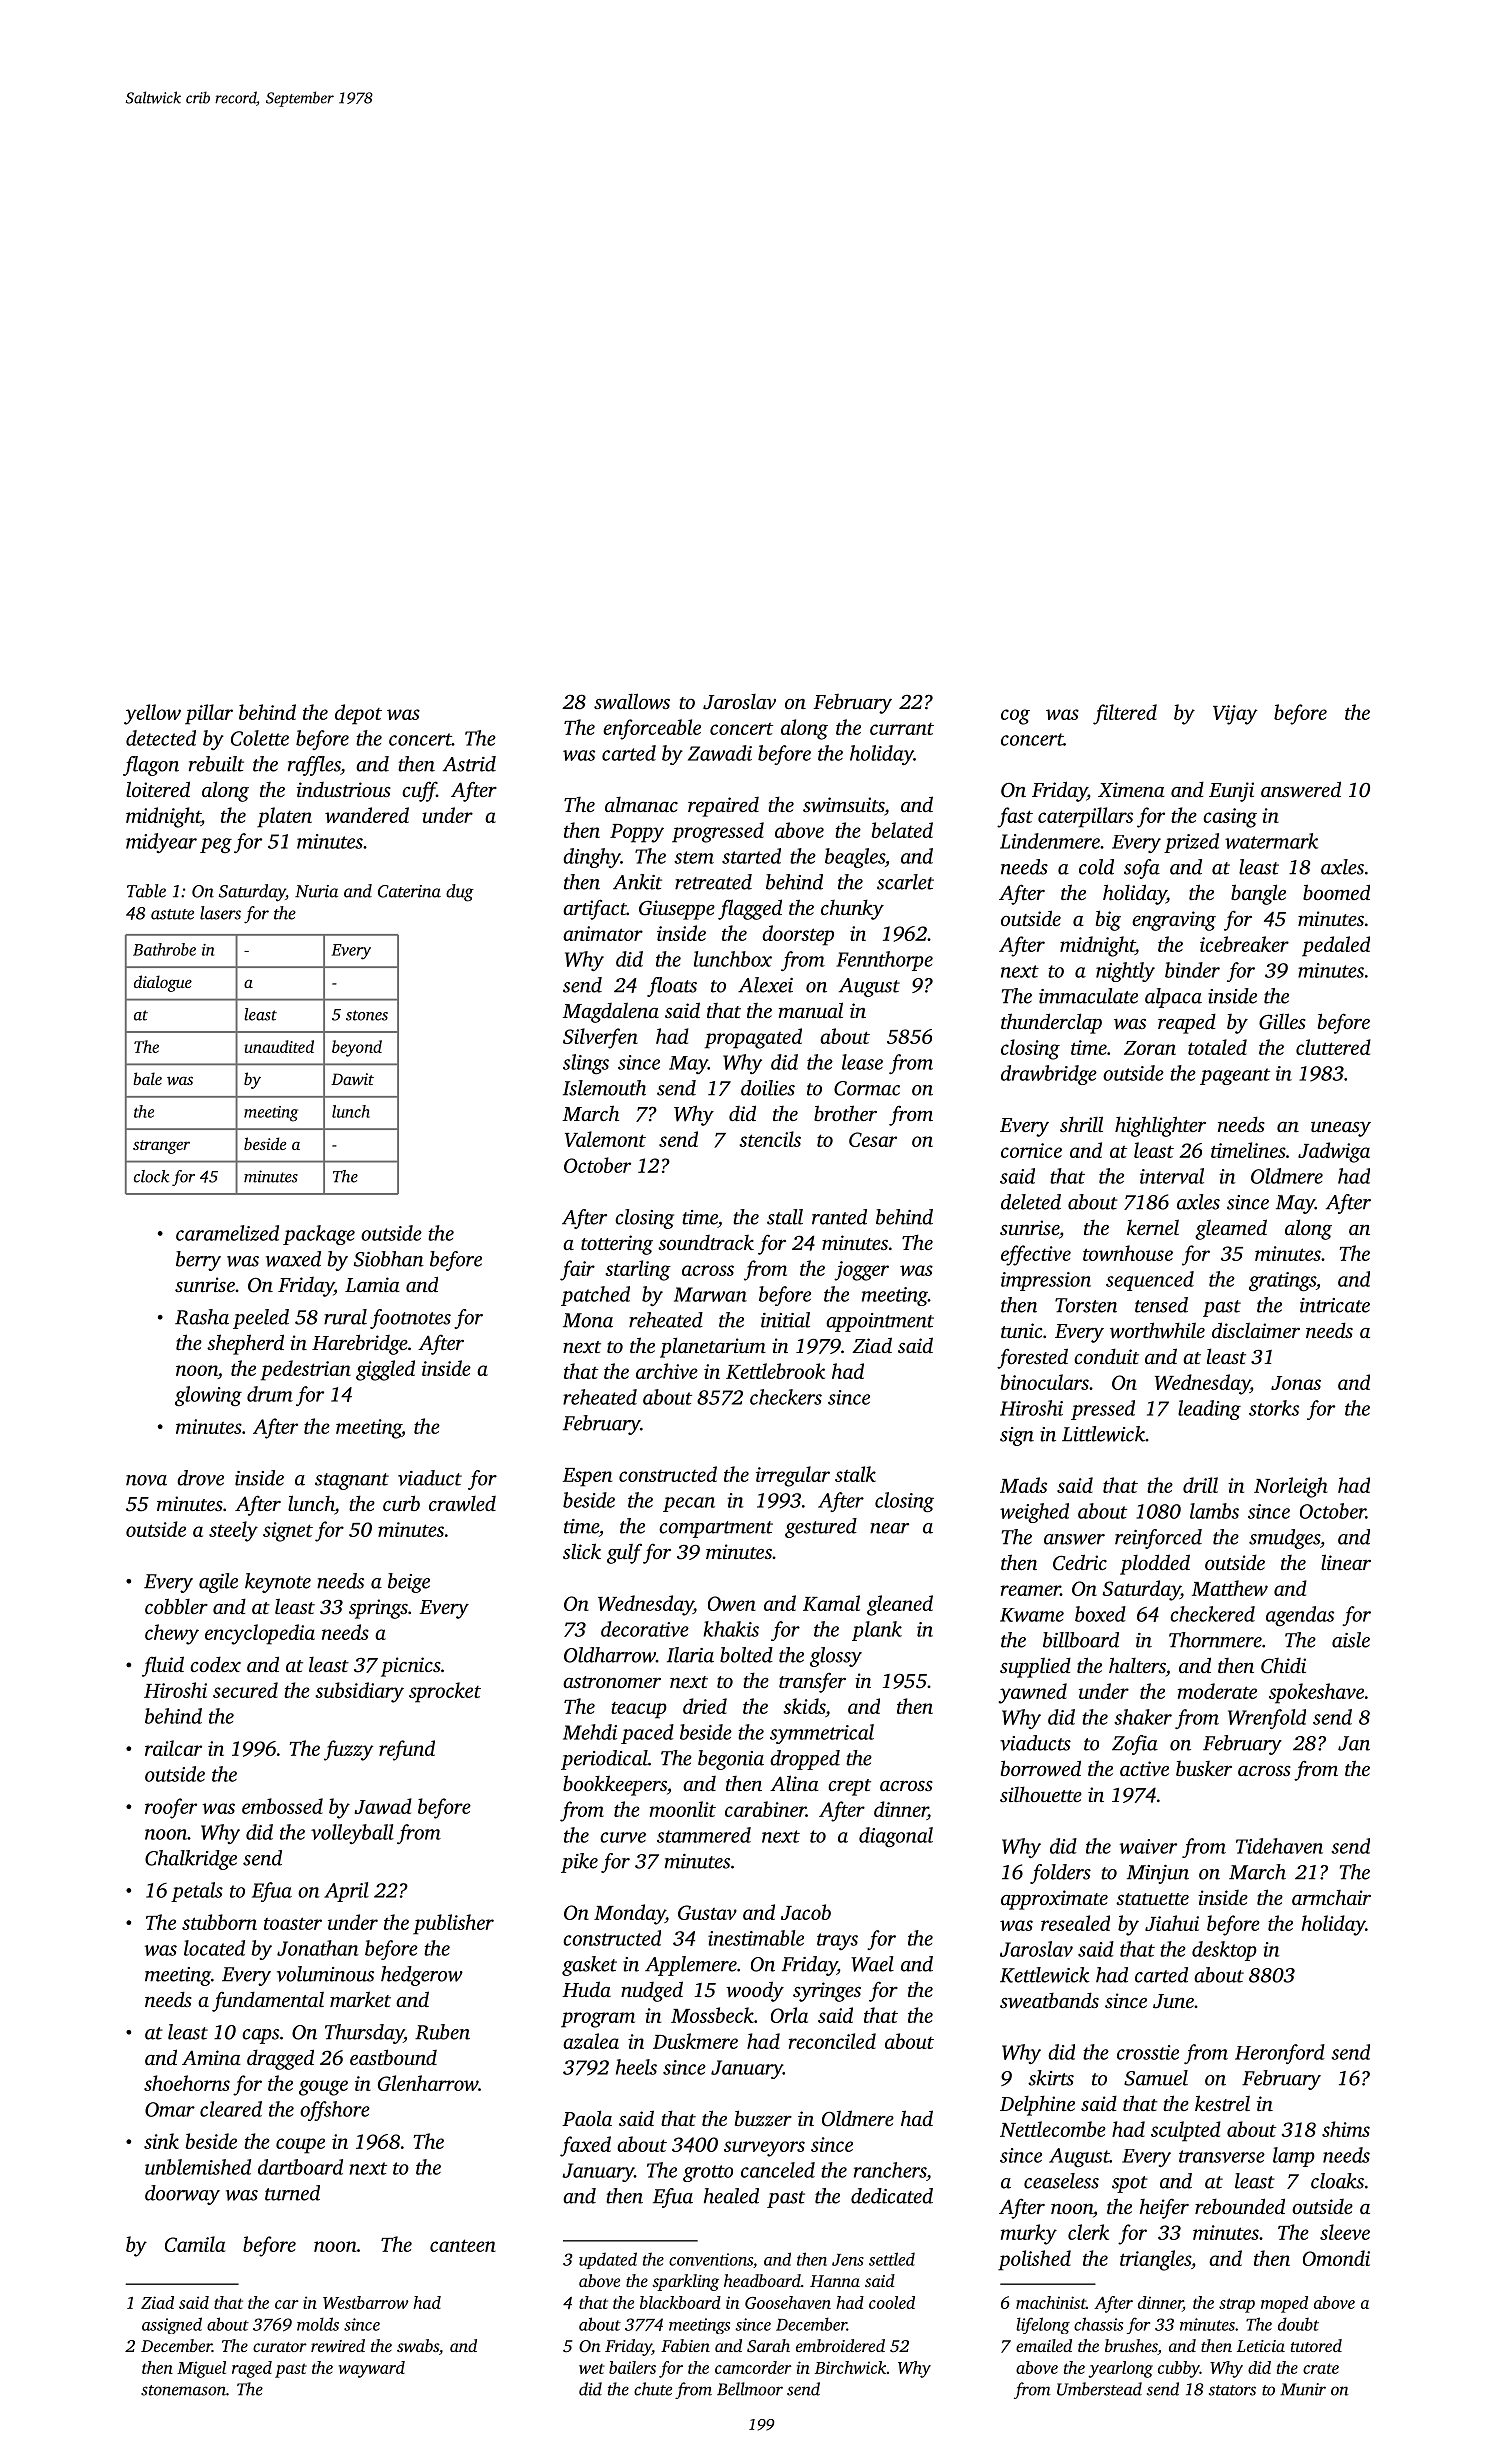  Describe the element at coordinates (358, 714) in the page. I see `depot` at that location.
